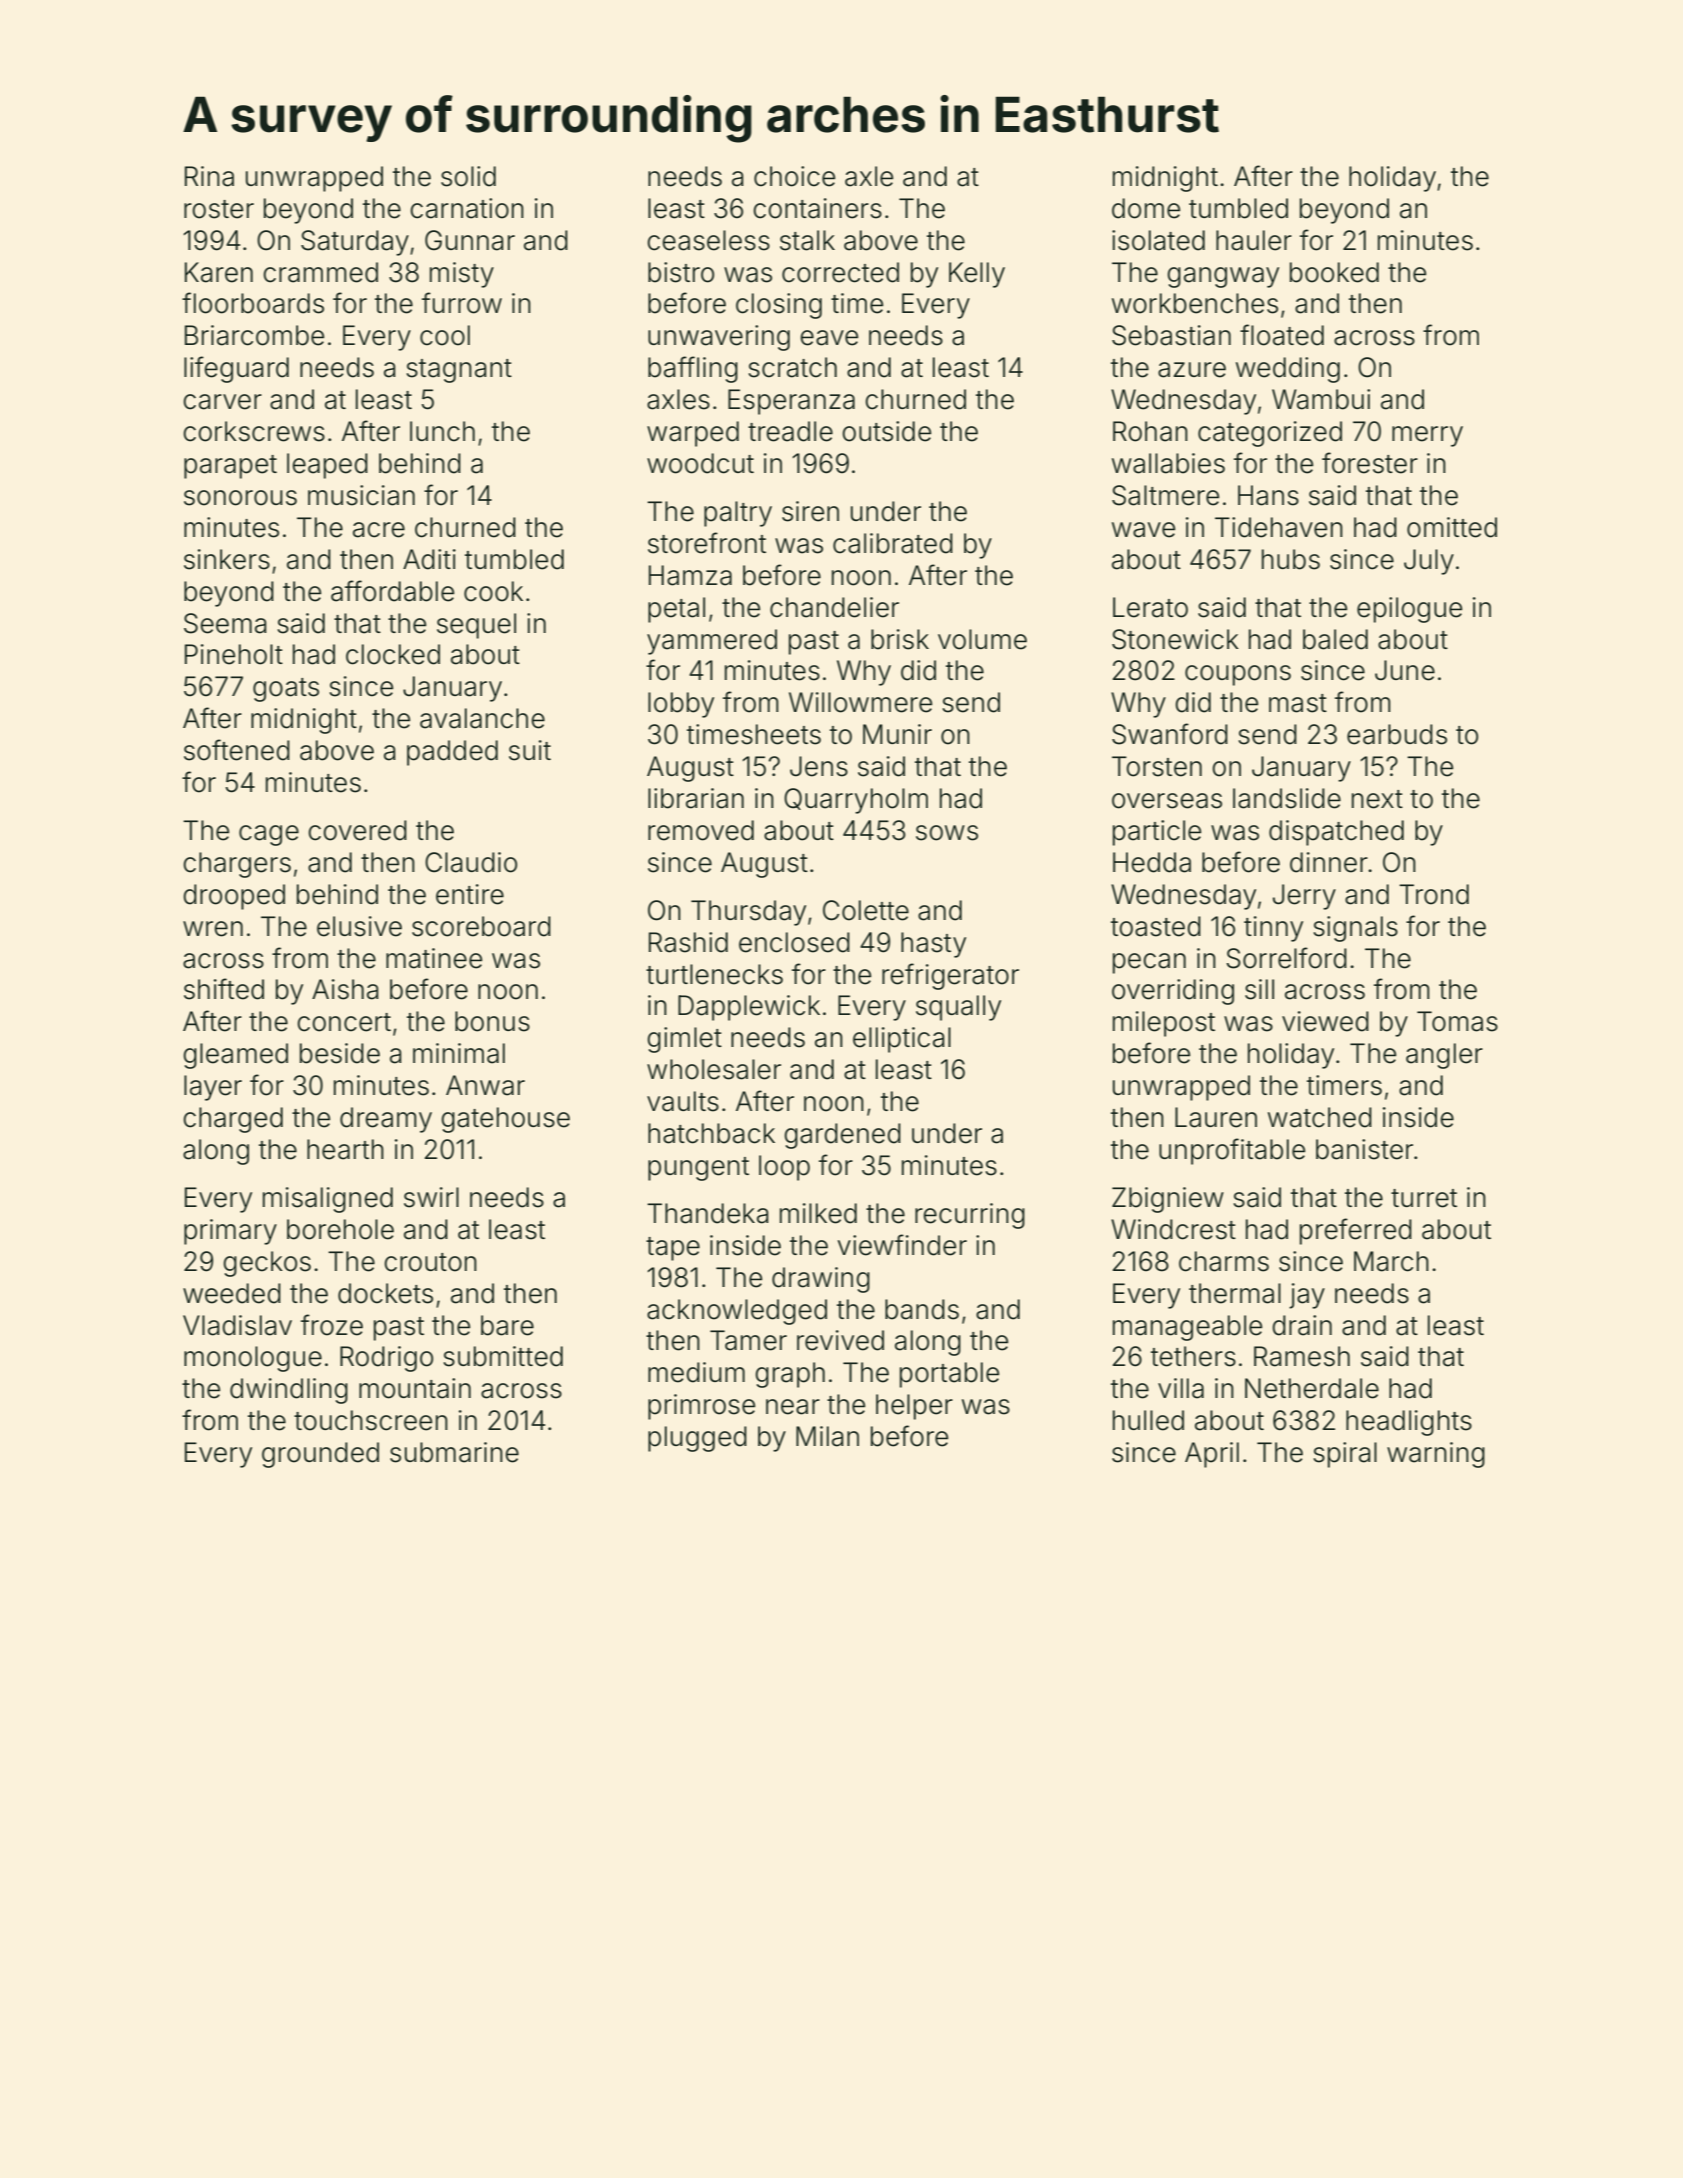 The image size is (1683, 2178). I want to click on hauler, so click(1254, 240).
